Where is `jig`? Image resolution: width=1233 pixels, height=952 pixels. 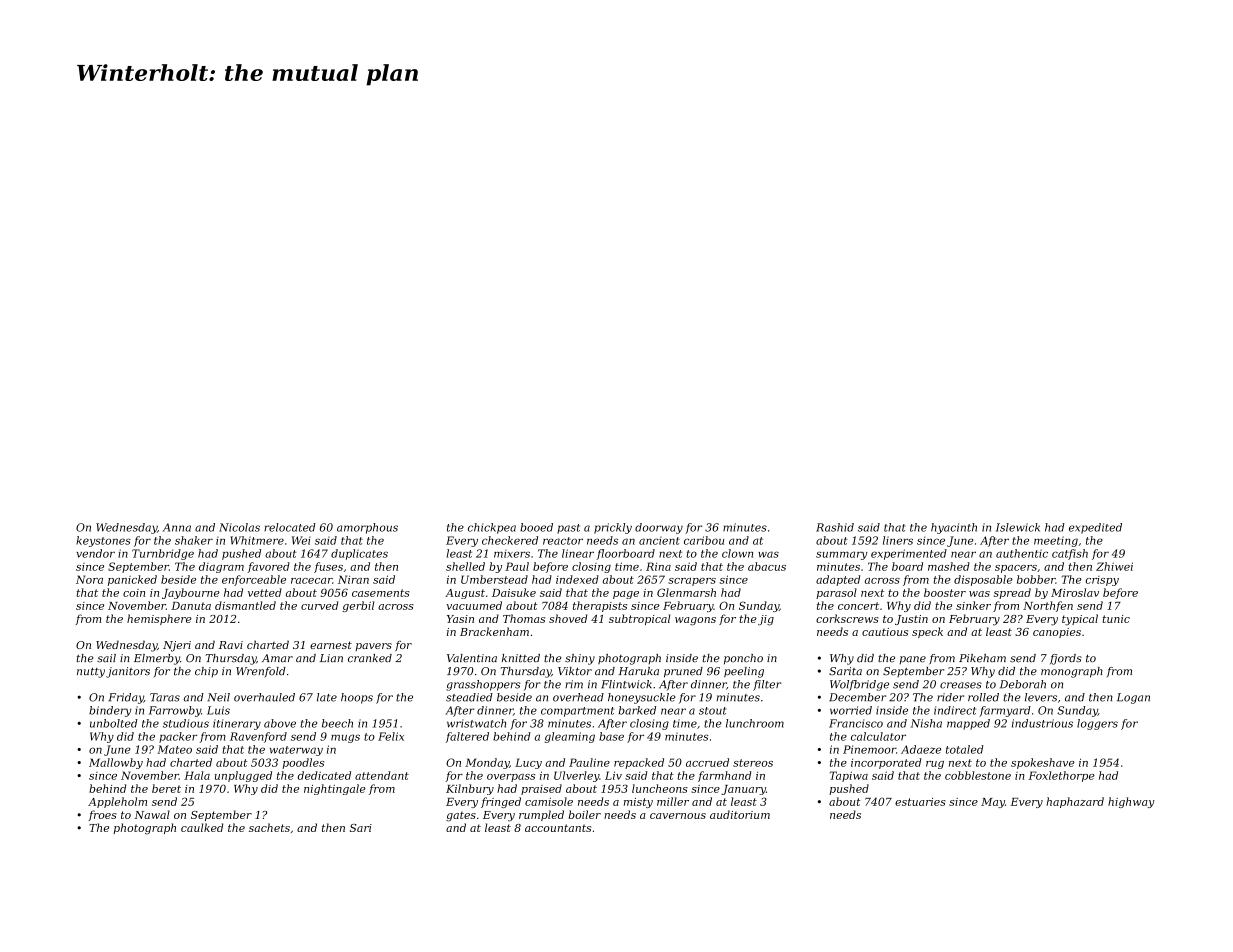 jig is located at coordinates (766, 620).
